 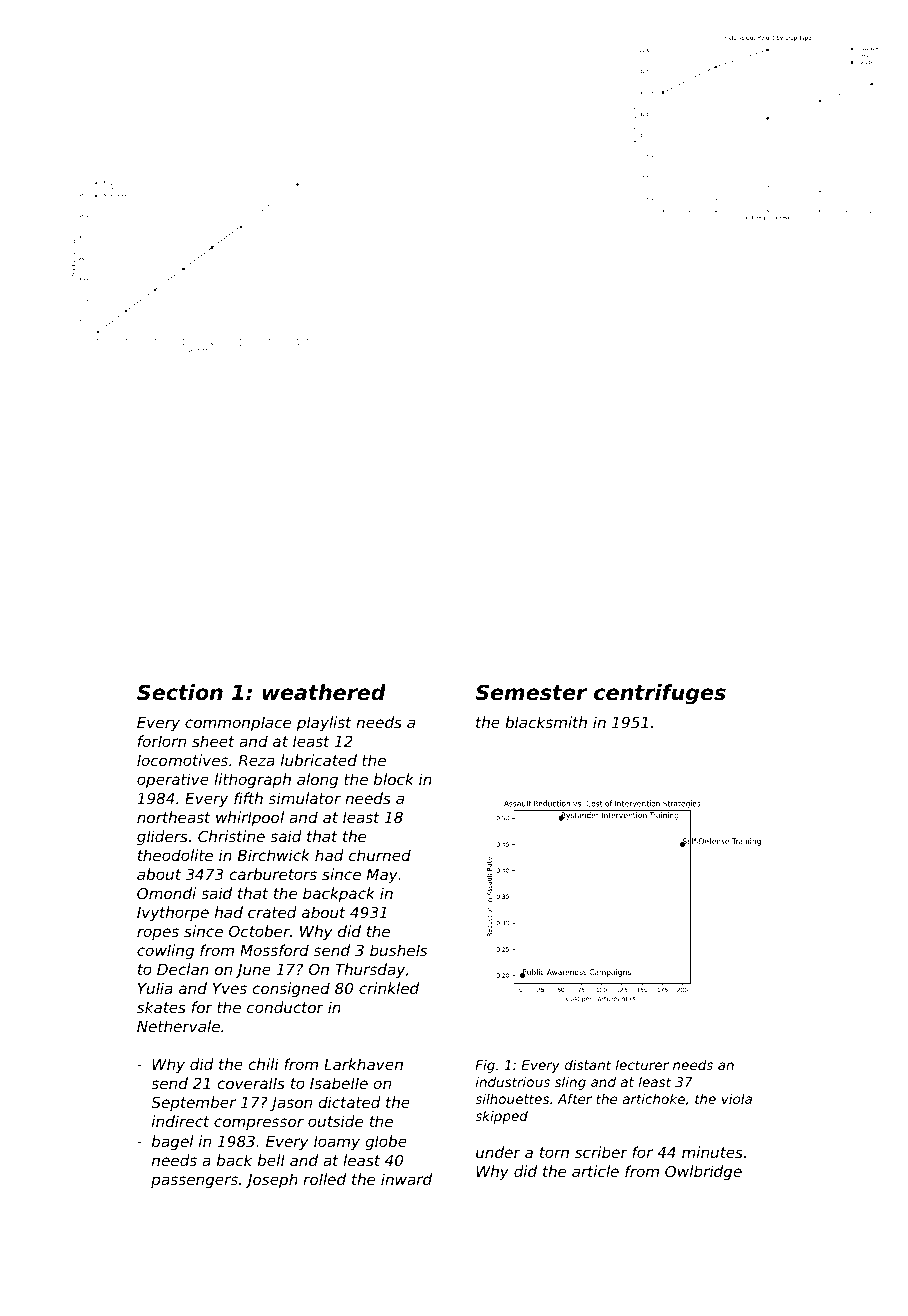 I want to click on forlorn, so click(x=162, y=741).
